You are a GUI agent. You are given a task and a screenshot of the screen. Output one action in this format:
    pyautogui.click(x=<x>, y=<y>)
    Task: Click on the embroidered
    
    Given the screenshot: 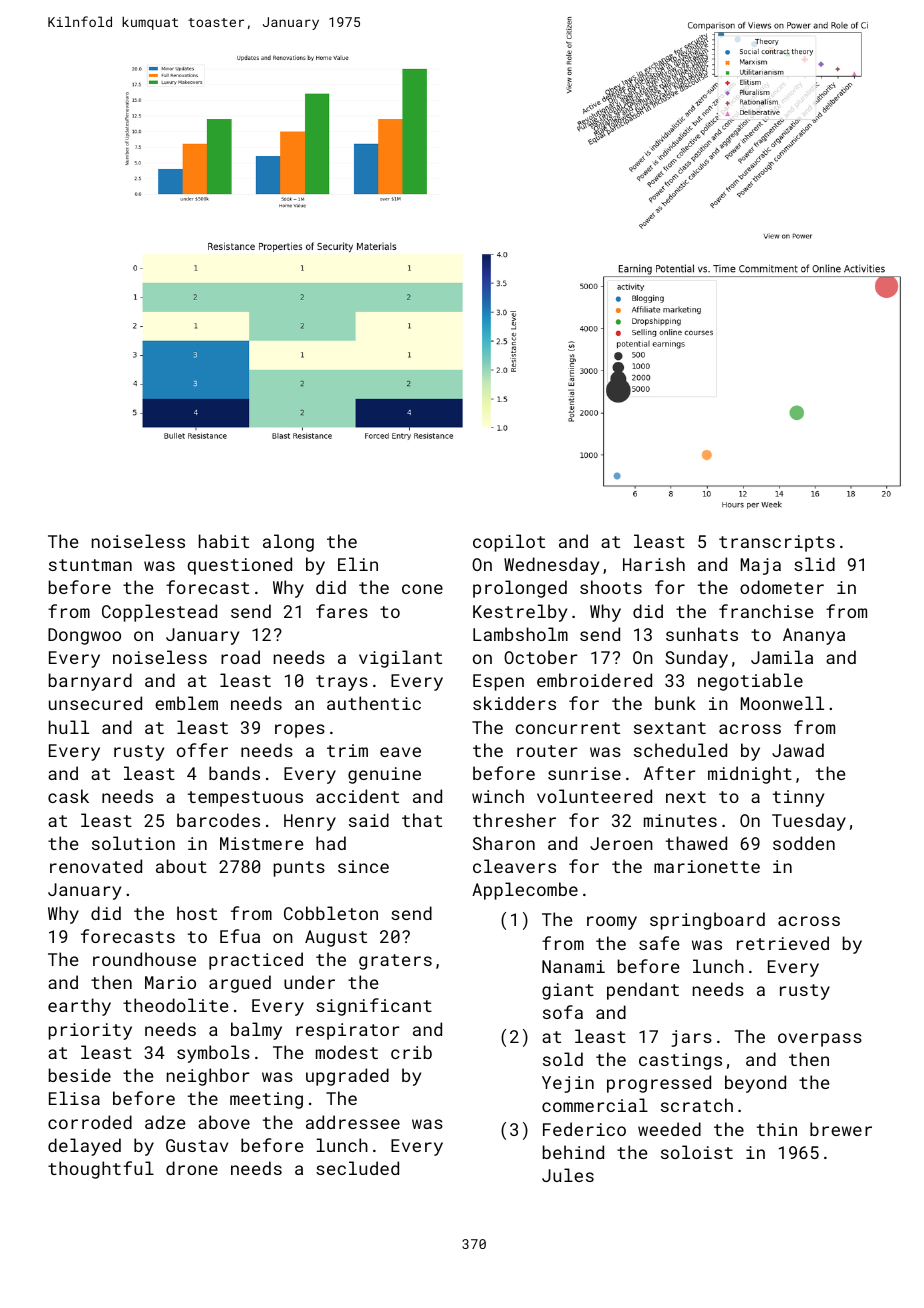 What is the action you would take?
    pyautogui.click(x=594, y=680)
